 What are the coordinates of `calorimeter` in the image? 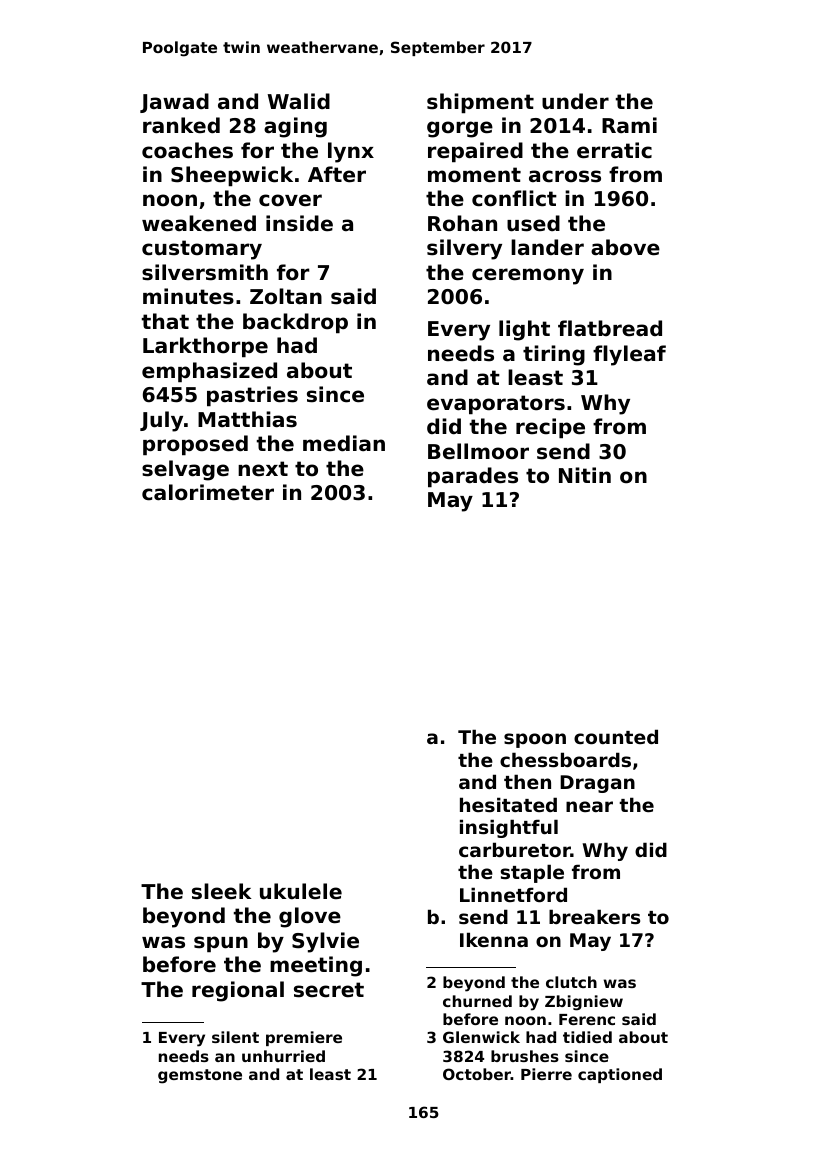 It's located at (208, 492).
